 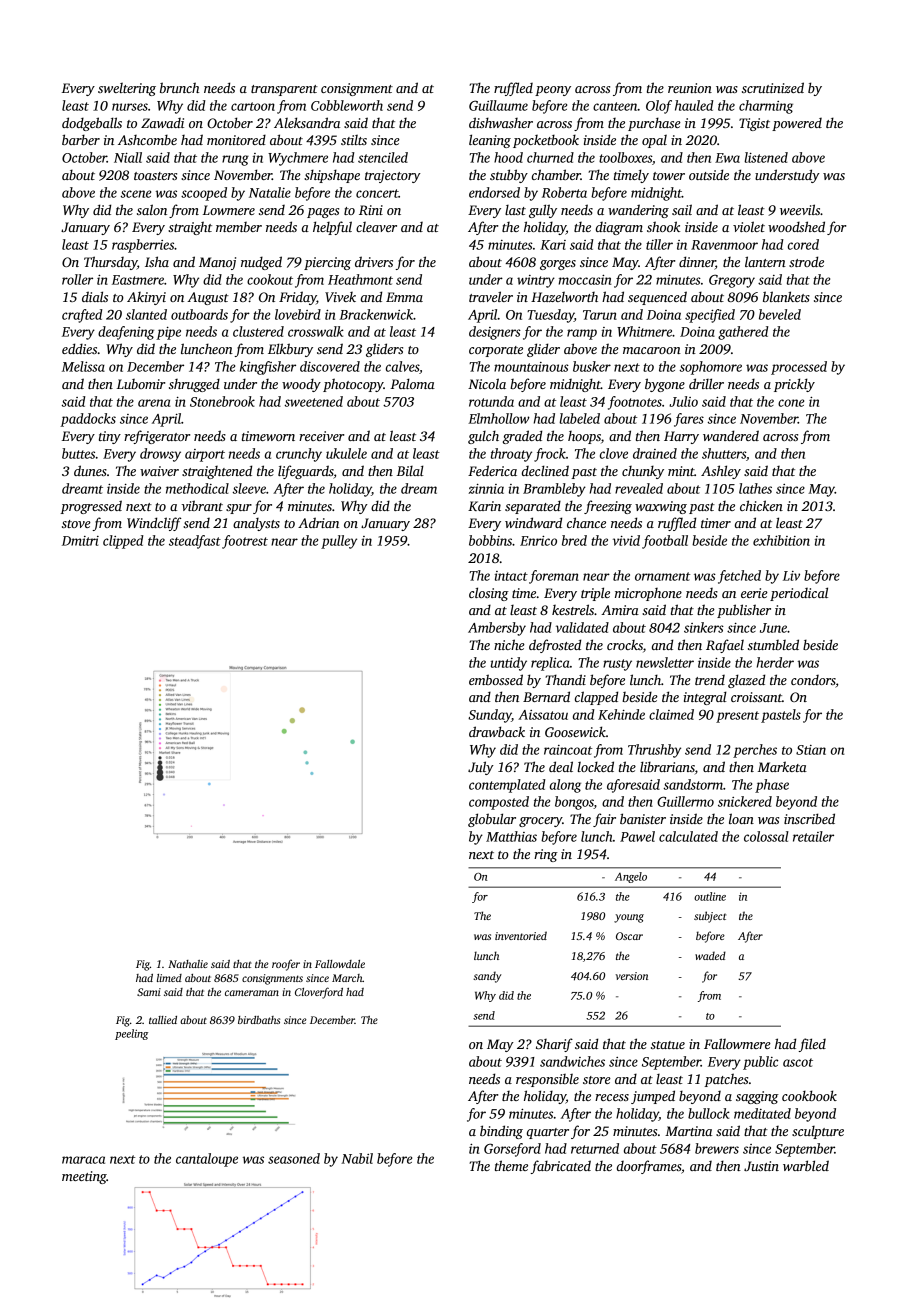 What do you see at coordinates (346, 453) in the image?
I see `ukulele` at bounding box center [346, 453].
